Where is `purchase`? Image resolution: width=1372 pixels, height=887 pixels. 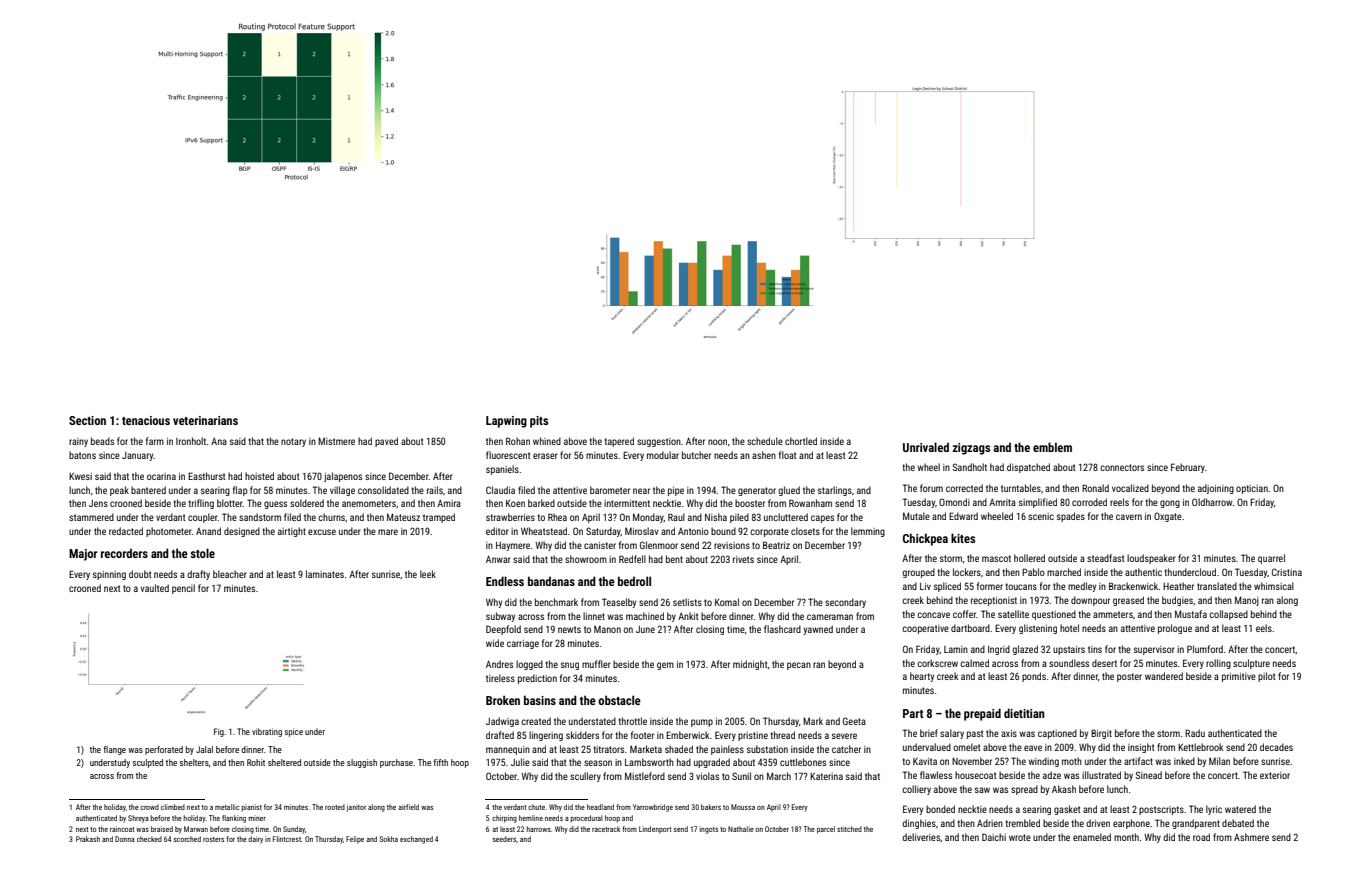
purchase is located at coordinates (396, 763).
